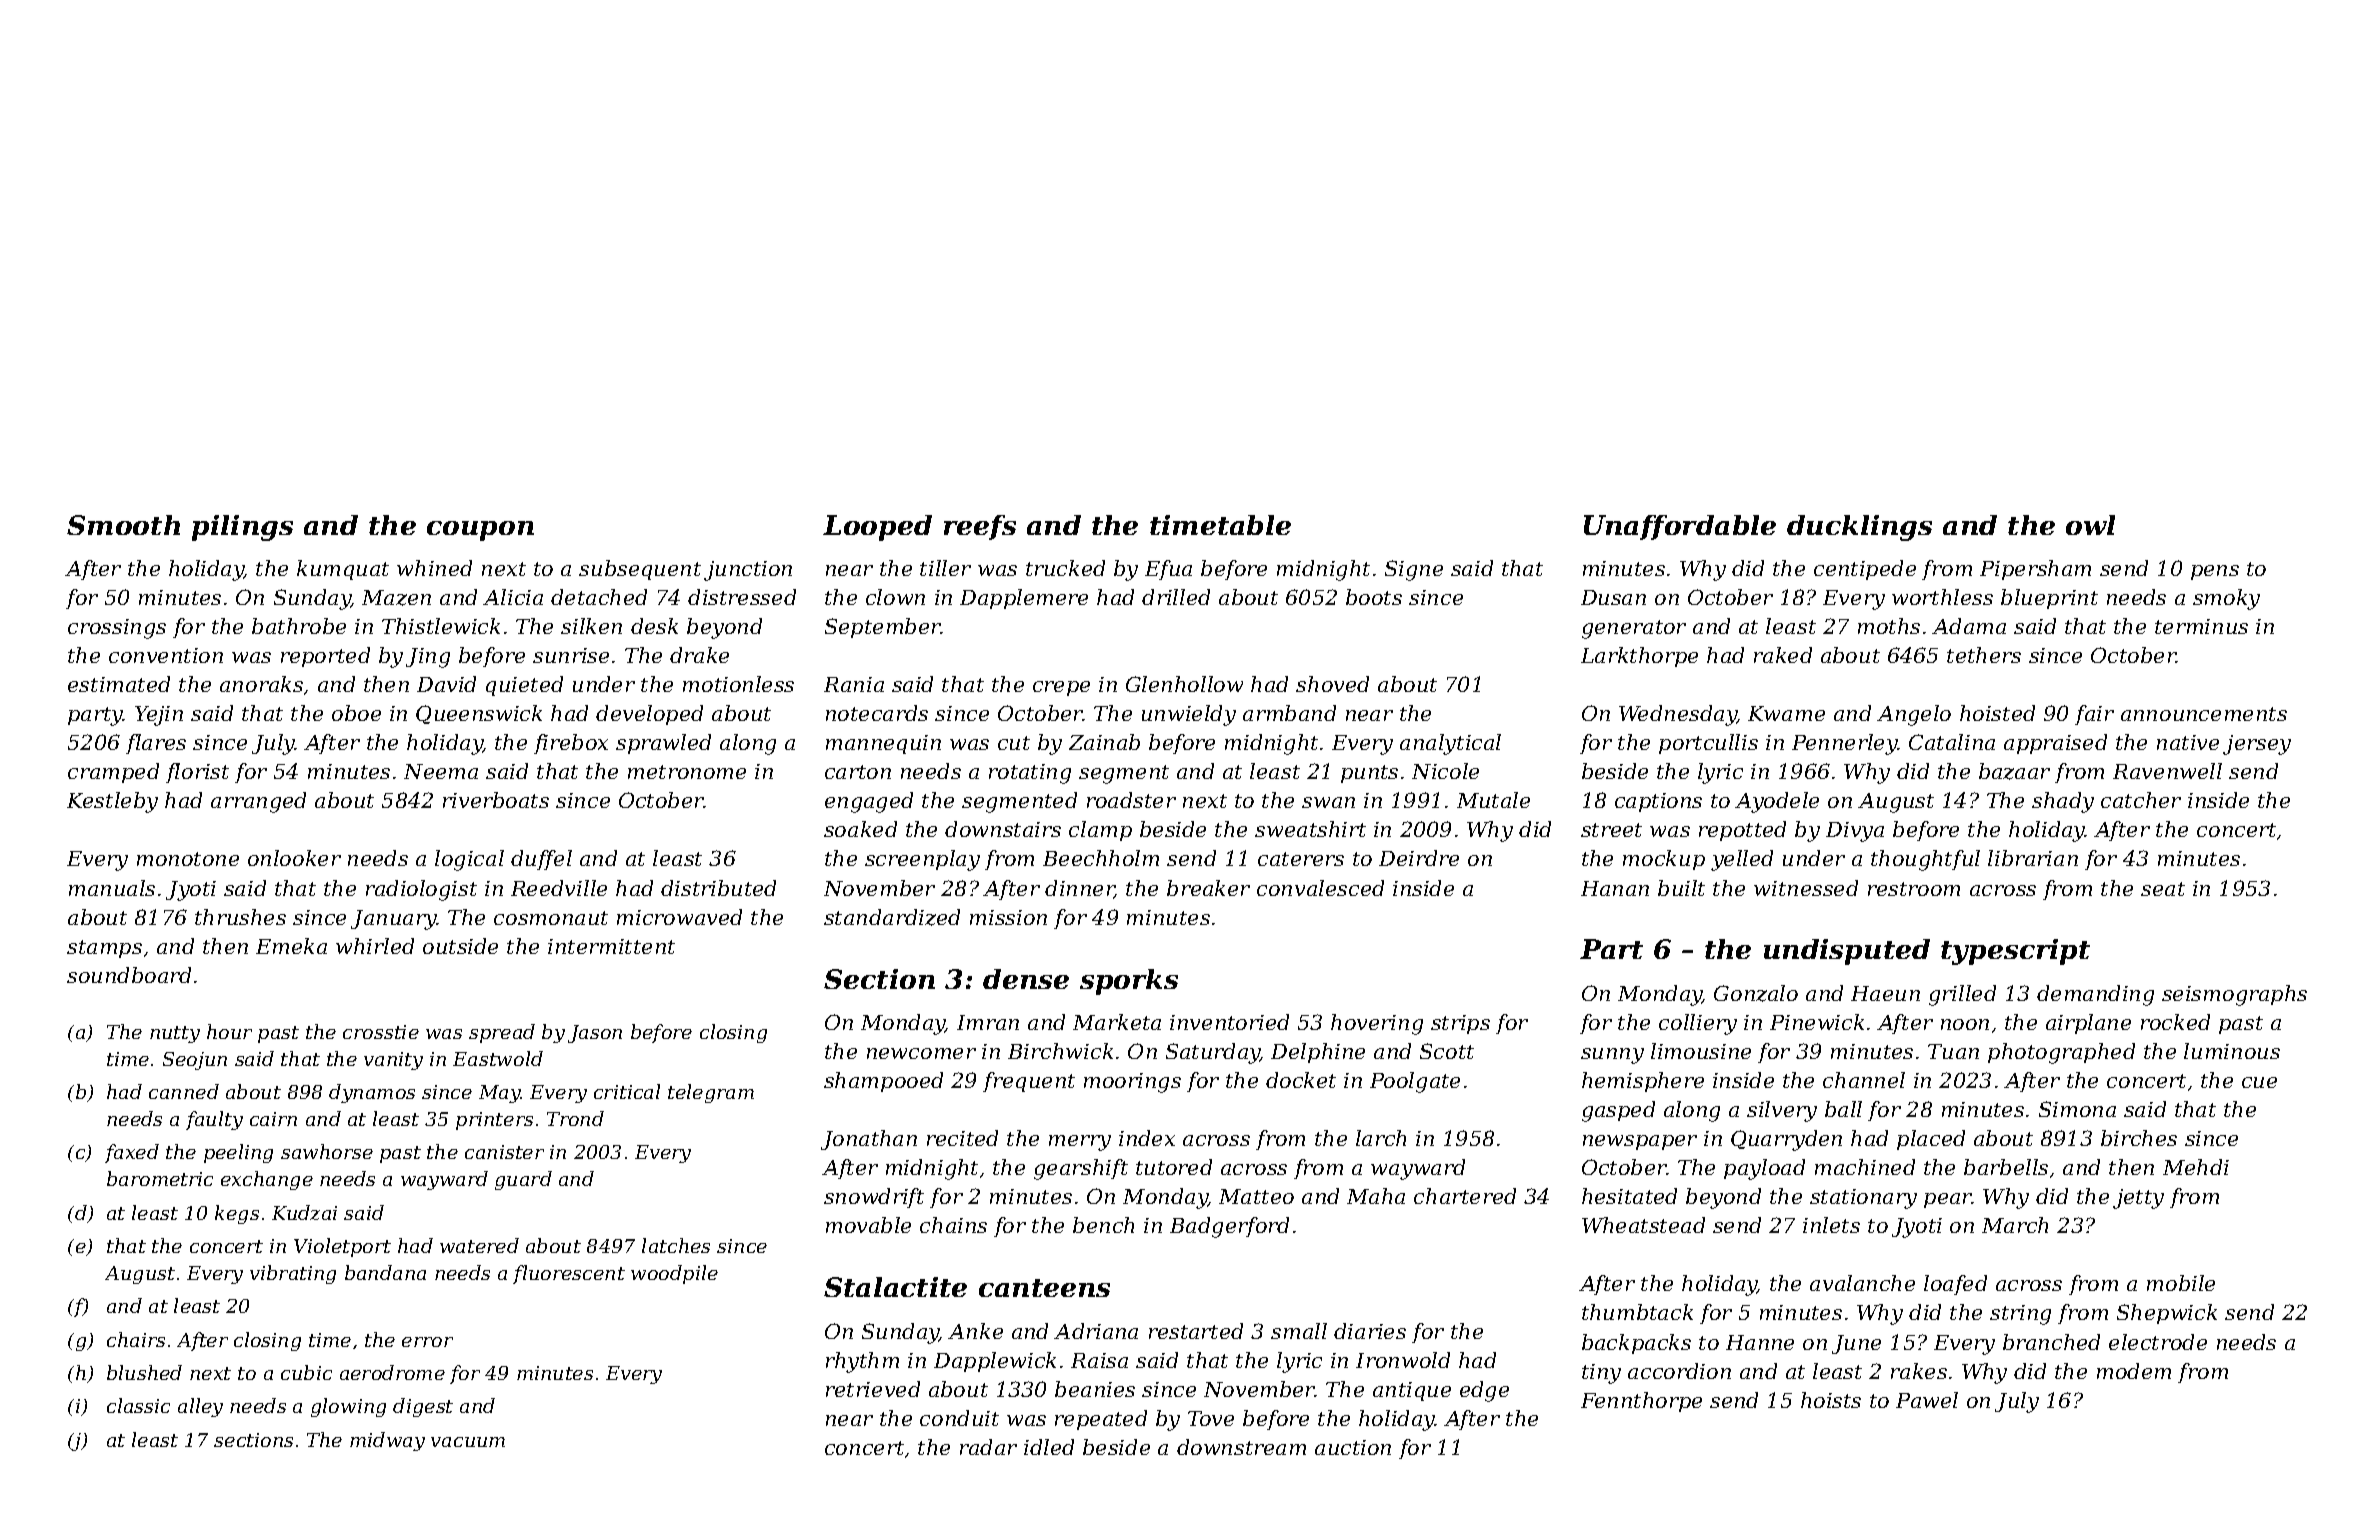 This screenshot has height=1540, width=2380. Describe the element at coordinates (1847, 952) in the screenshot. I see `undisputed` at that location.
